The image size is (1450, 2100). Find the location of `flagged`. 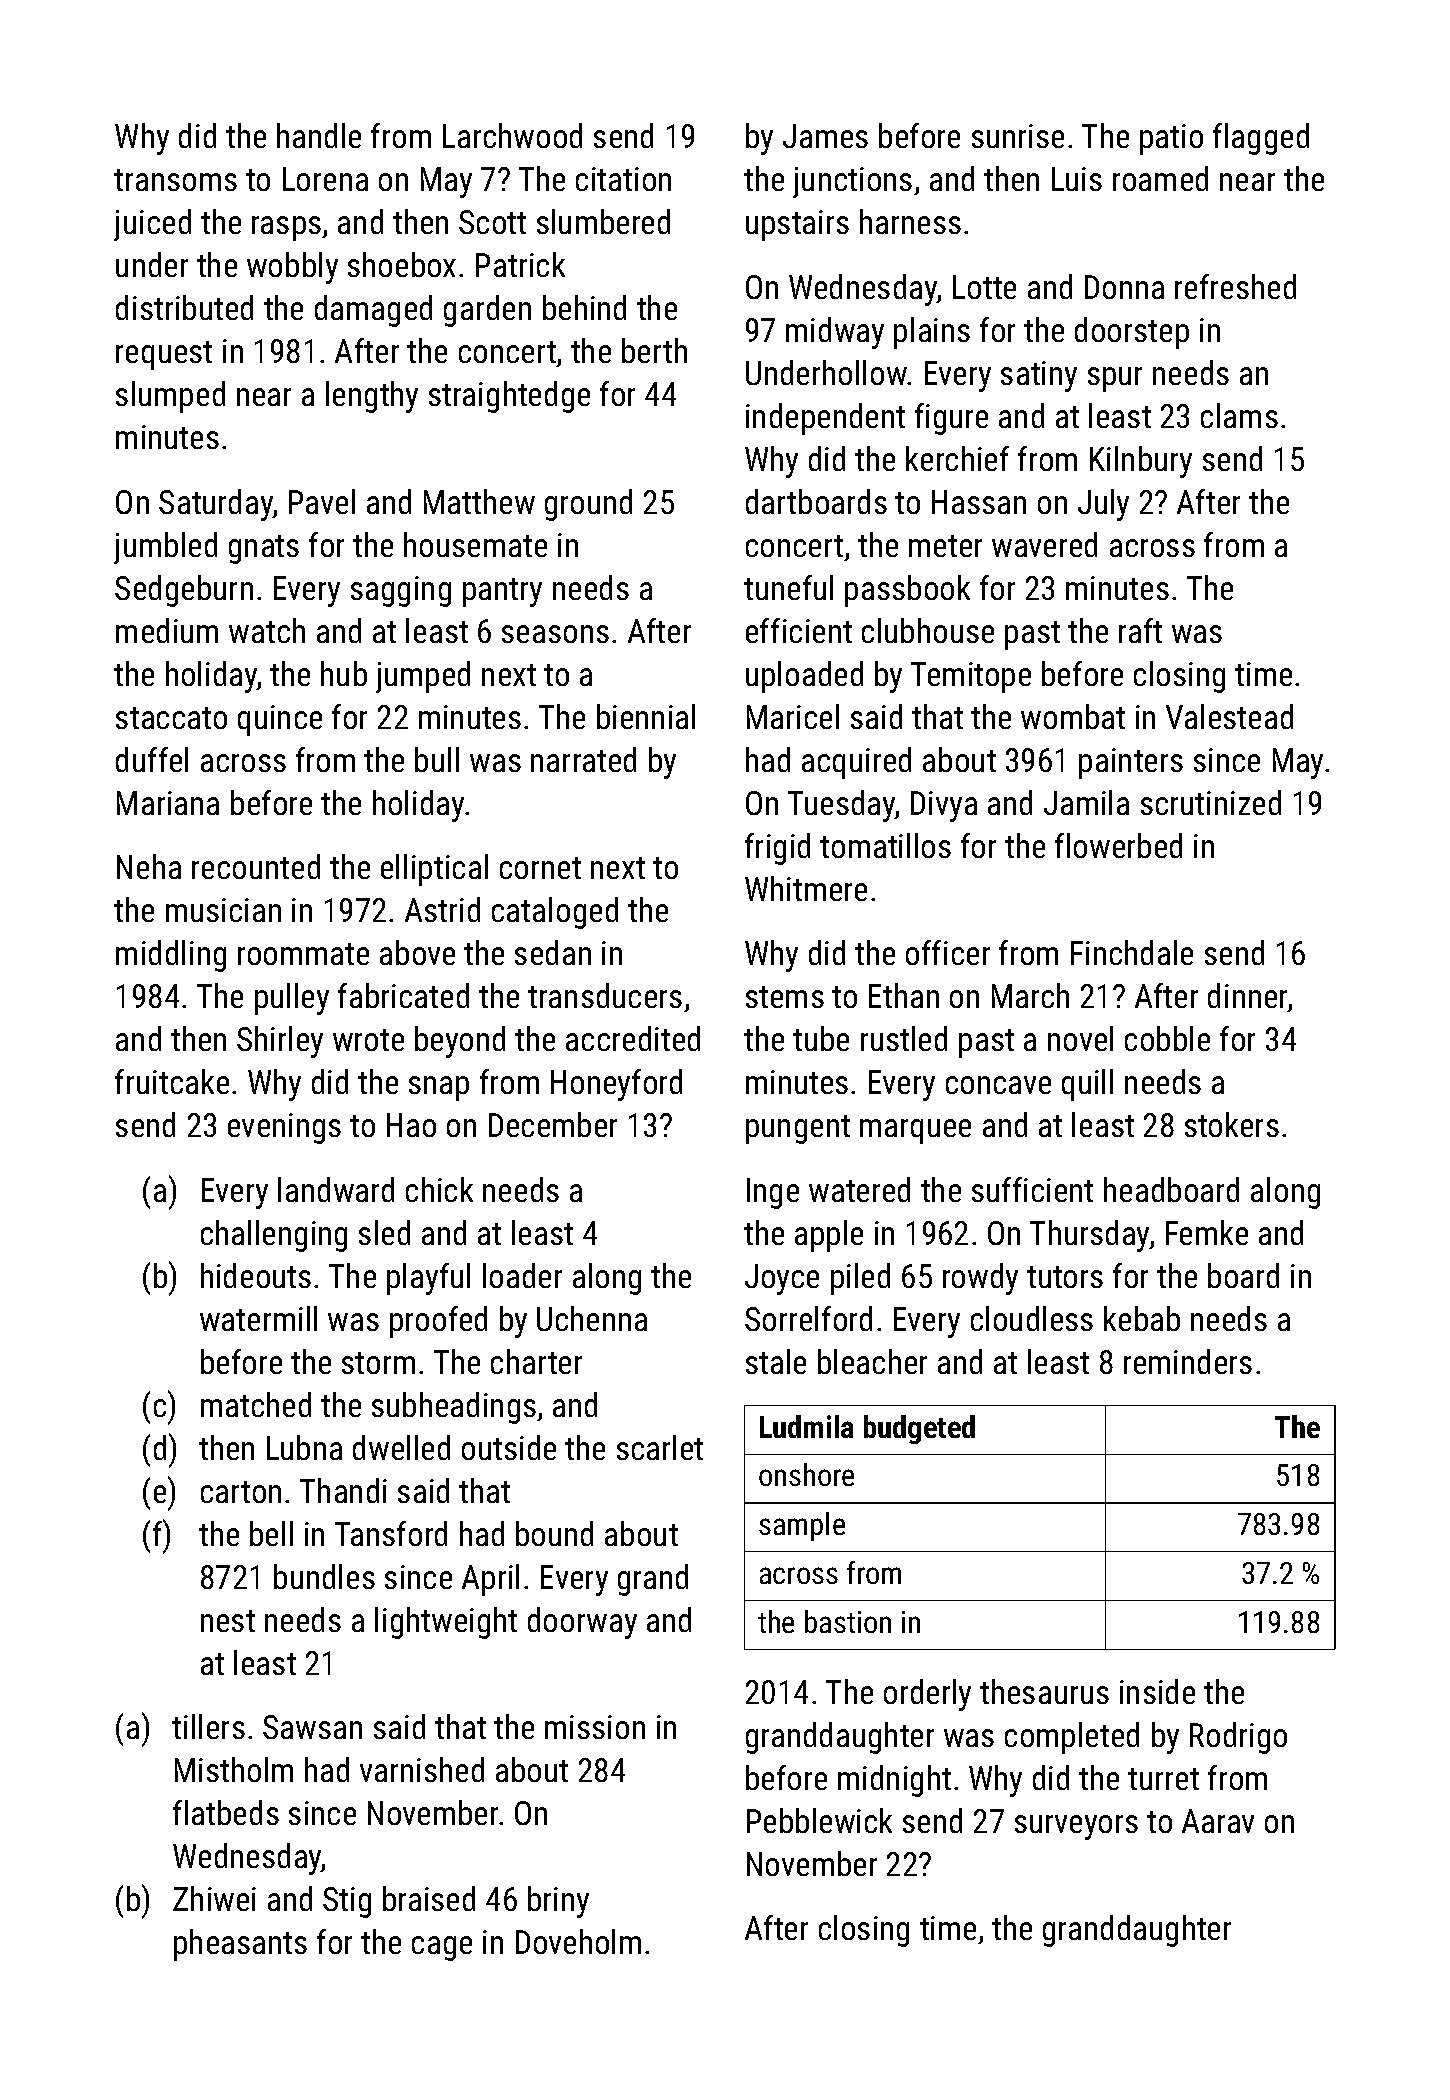

flagged is located at coordinates (1261, 139).
